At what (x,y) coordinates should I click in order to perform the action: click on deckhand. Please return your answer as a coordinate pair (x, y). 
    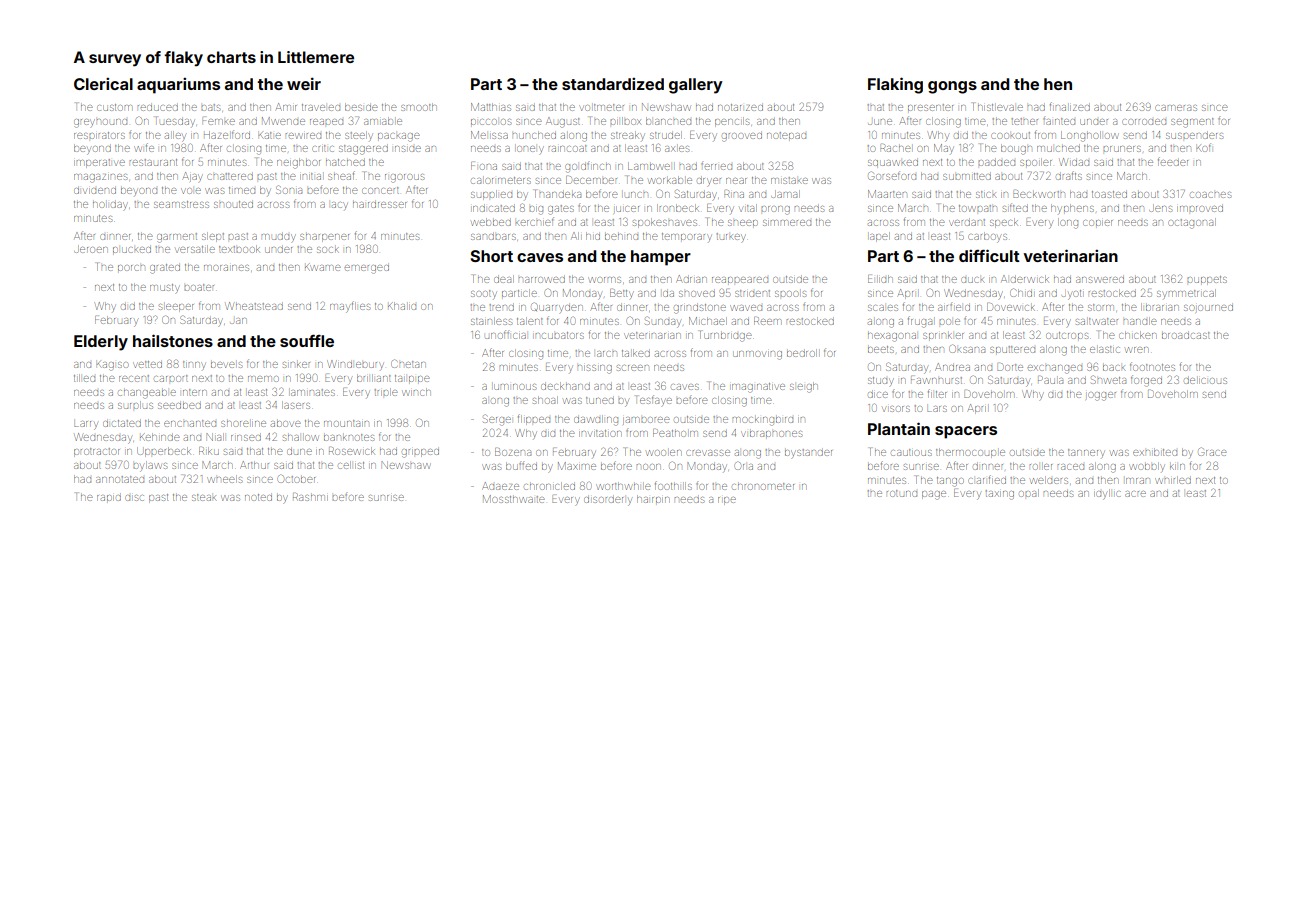
    Looking at the image, I should click on (565, 386).
